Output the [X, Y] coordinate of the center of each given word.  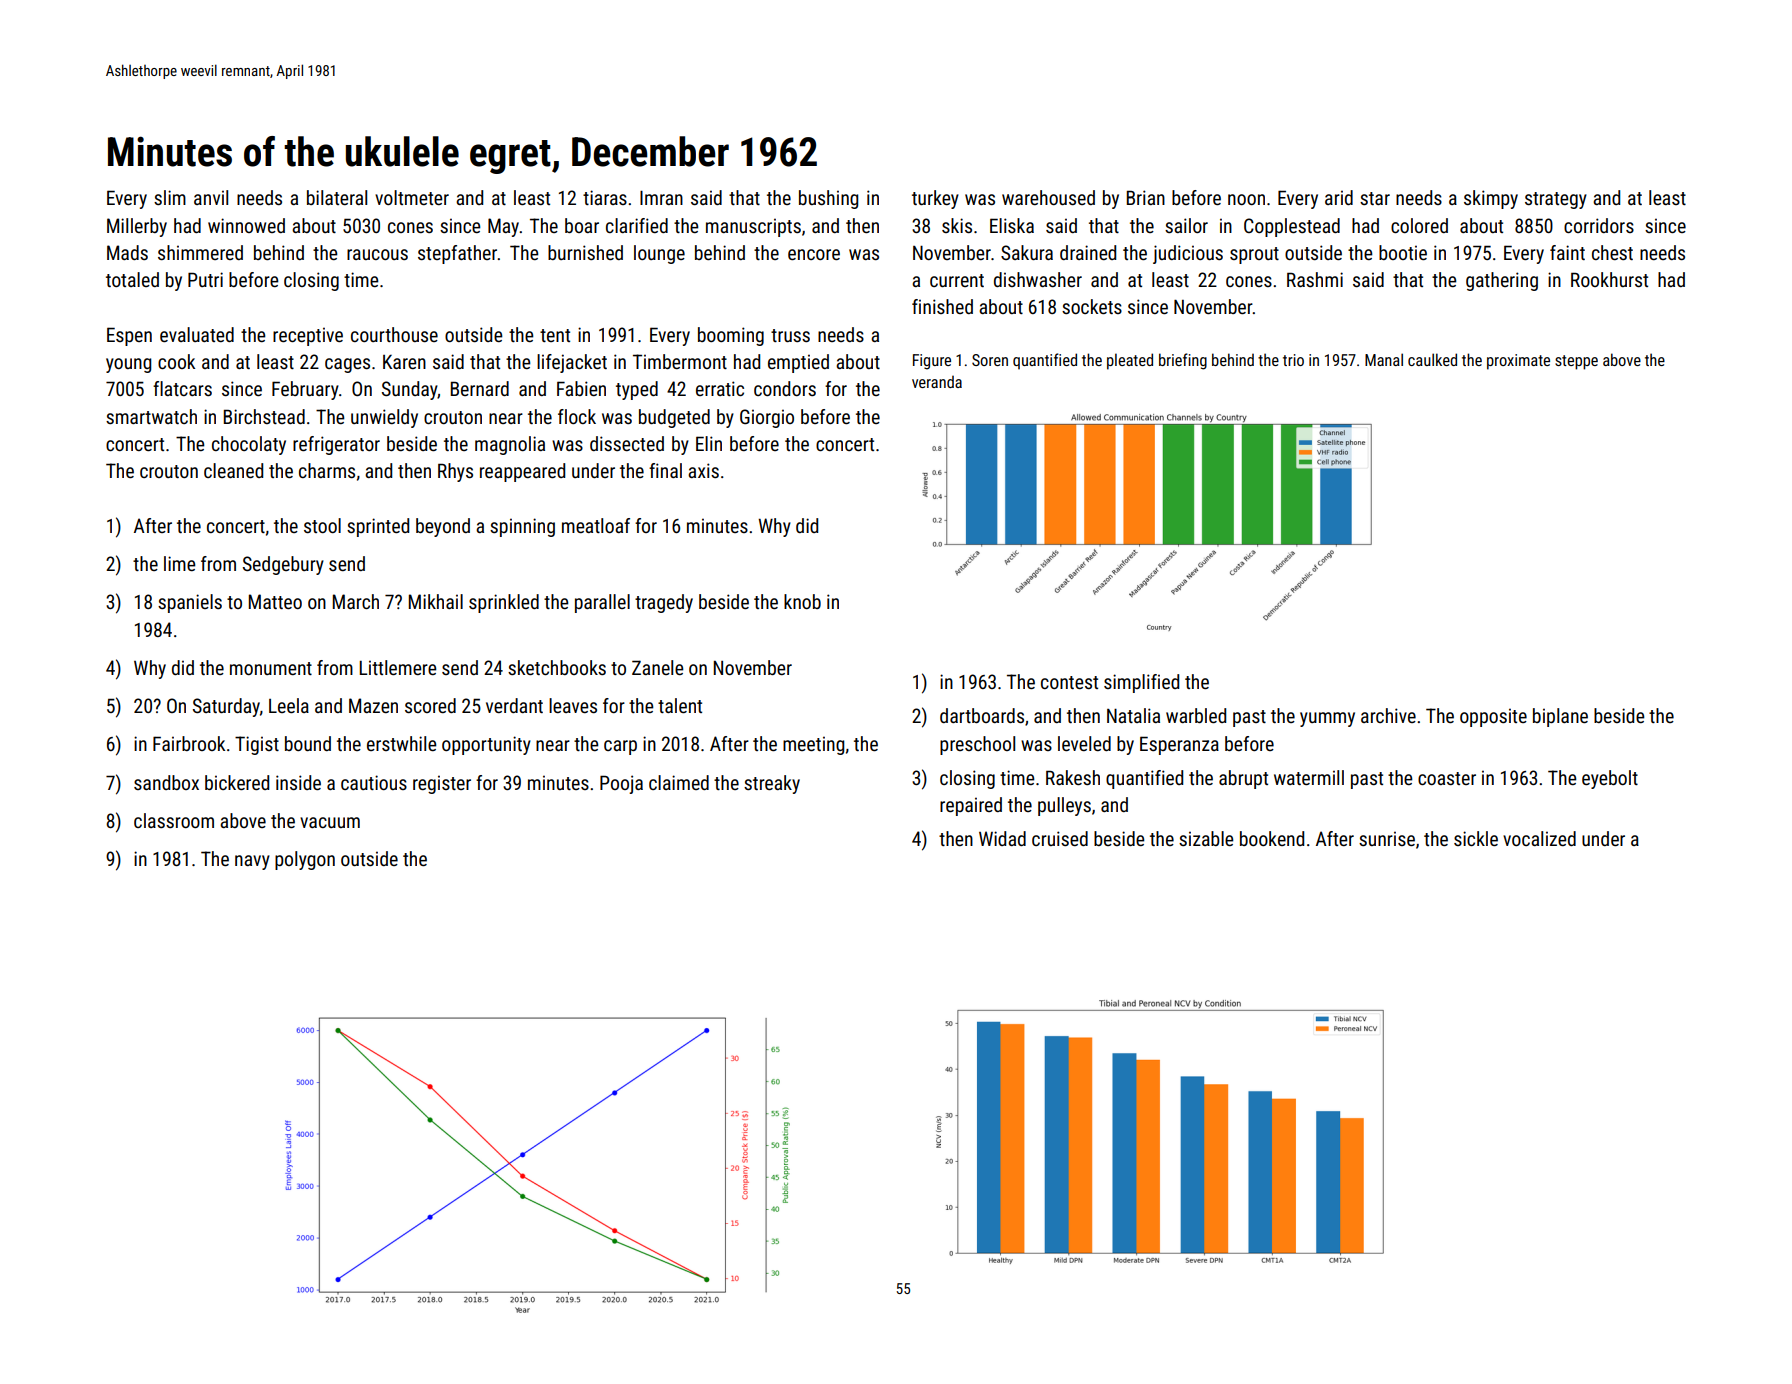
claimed [679, 782]
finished [942, 306]
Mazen [373, 705]
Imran [661, 198]
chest [1612, 252]
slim [170, 197]
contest [1069, 682]
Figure [932, 362]
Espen [129, 336]
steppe [1576, 362]
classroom [174, 820]
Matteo [275, 601]
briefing [1183, 361]
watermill [1309, 777]
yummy [1327, 719]
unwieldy [384, 418]
